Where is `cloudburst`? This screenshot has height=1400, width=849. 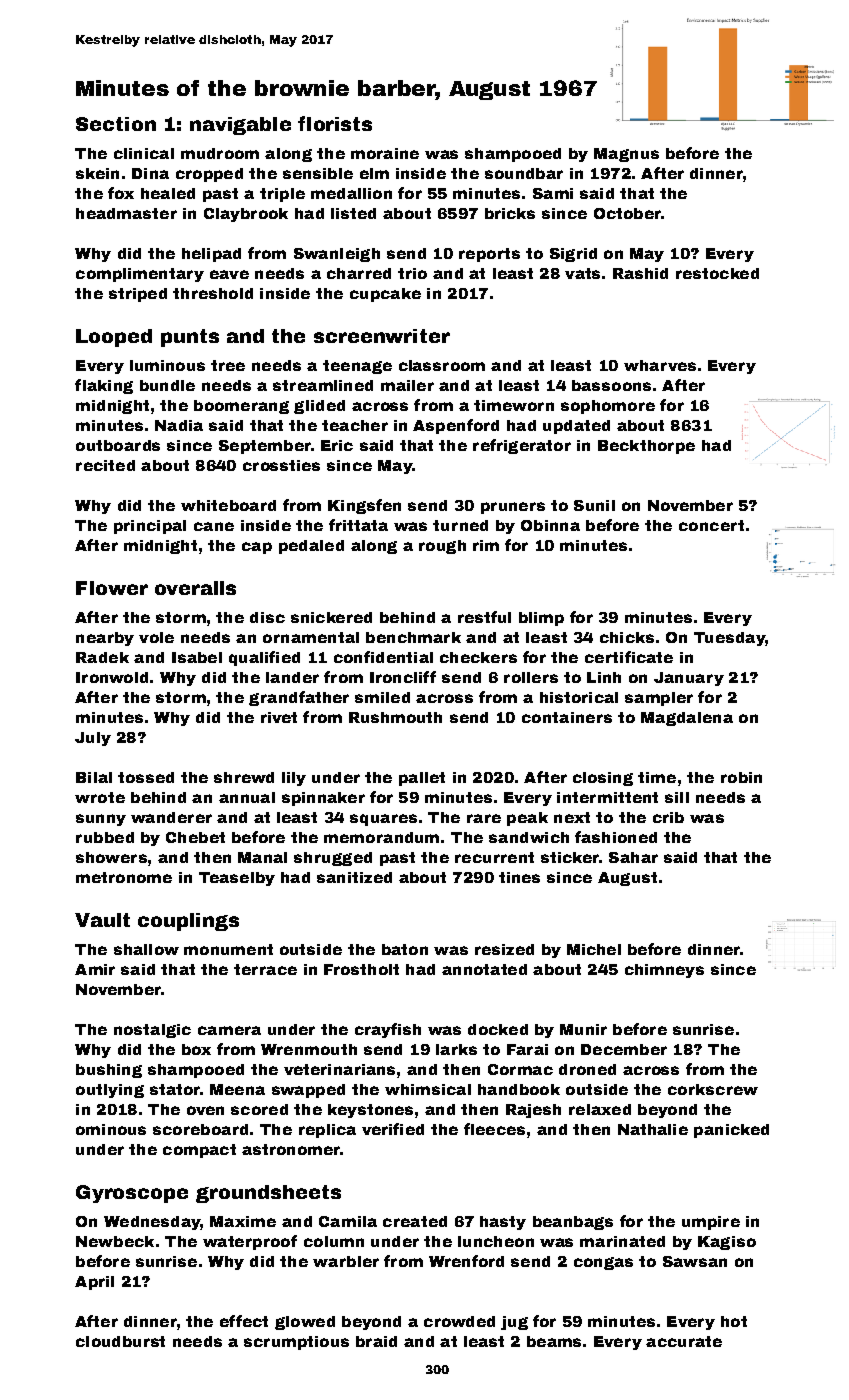
cloudburst is located at coordinates (120, 1341).
